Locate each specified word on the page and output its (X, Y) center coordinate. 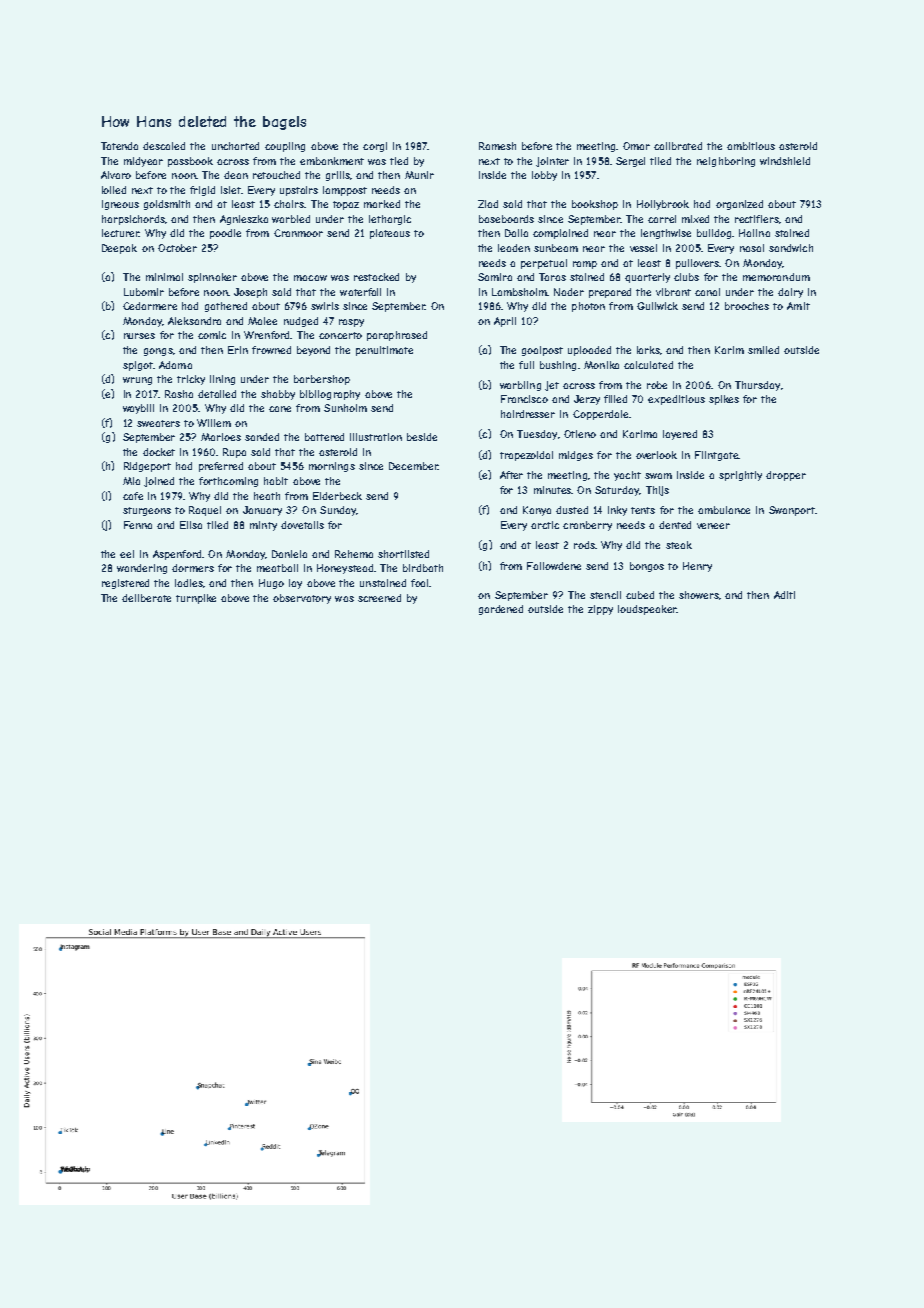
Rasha (179, 394)
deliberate (146, 598)
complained (560, 234)
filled (615, 399)
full (526, 365)
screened (379, 598)
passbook (190, 162)
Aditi (784, 595)
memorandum (776, 277)
